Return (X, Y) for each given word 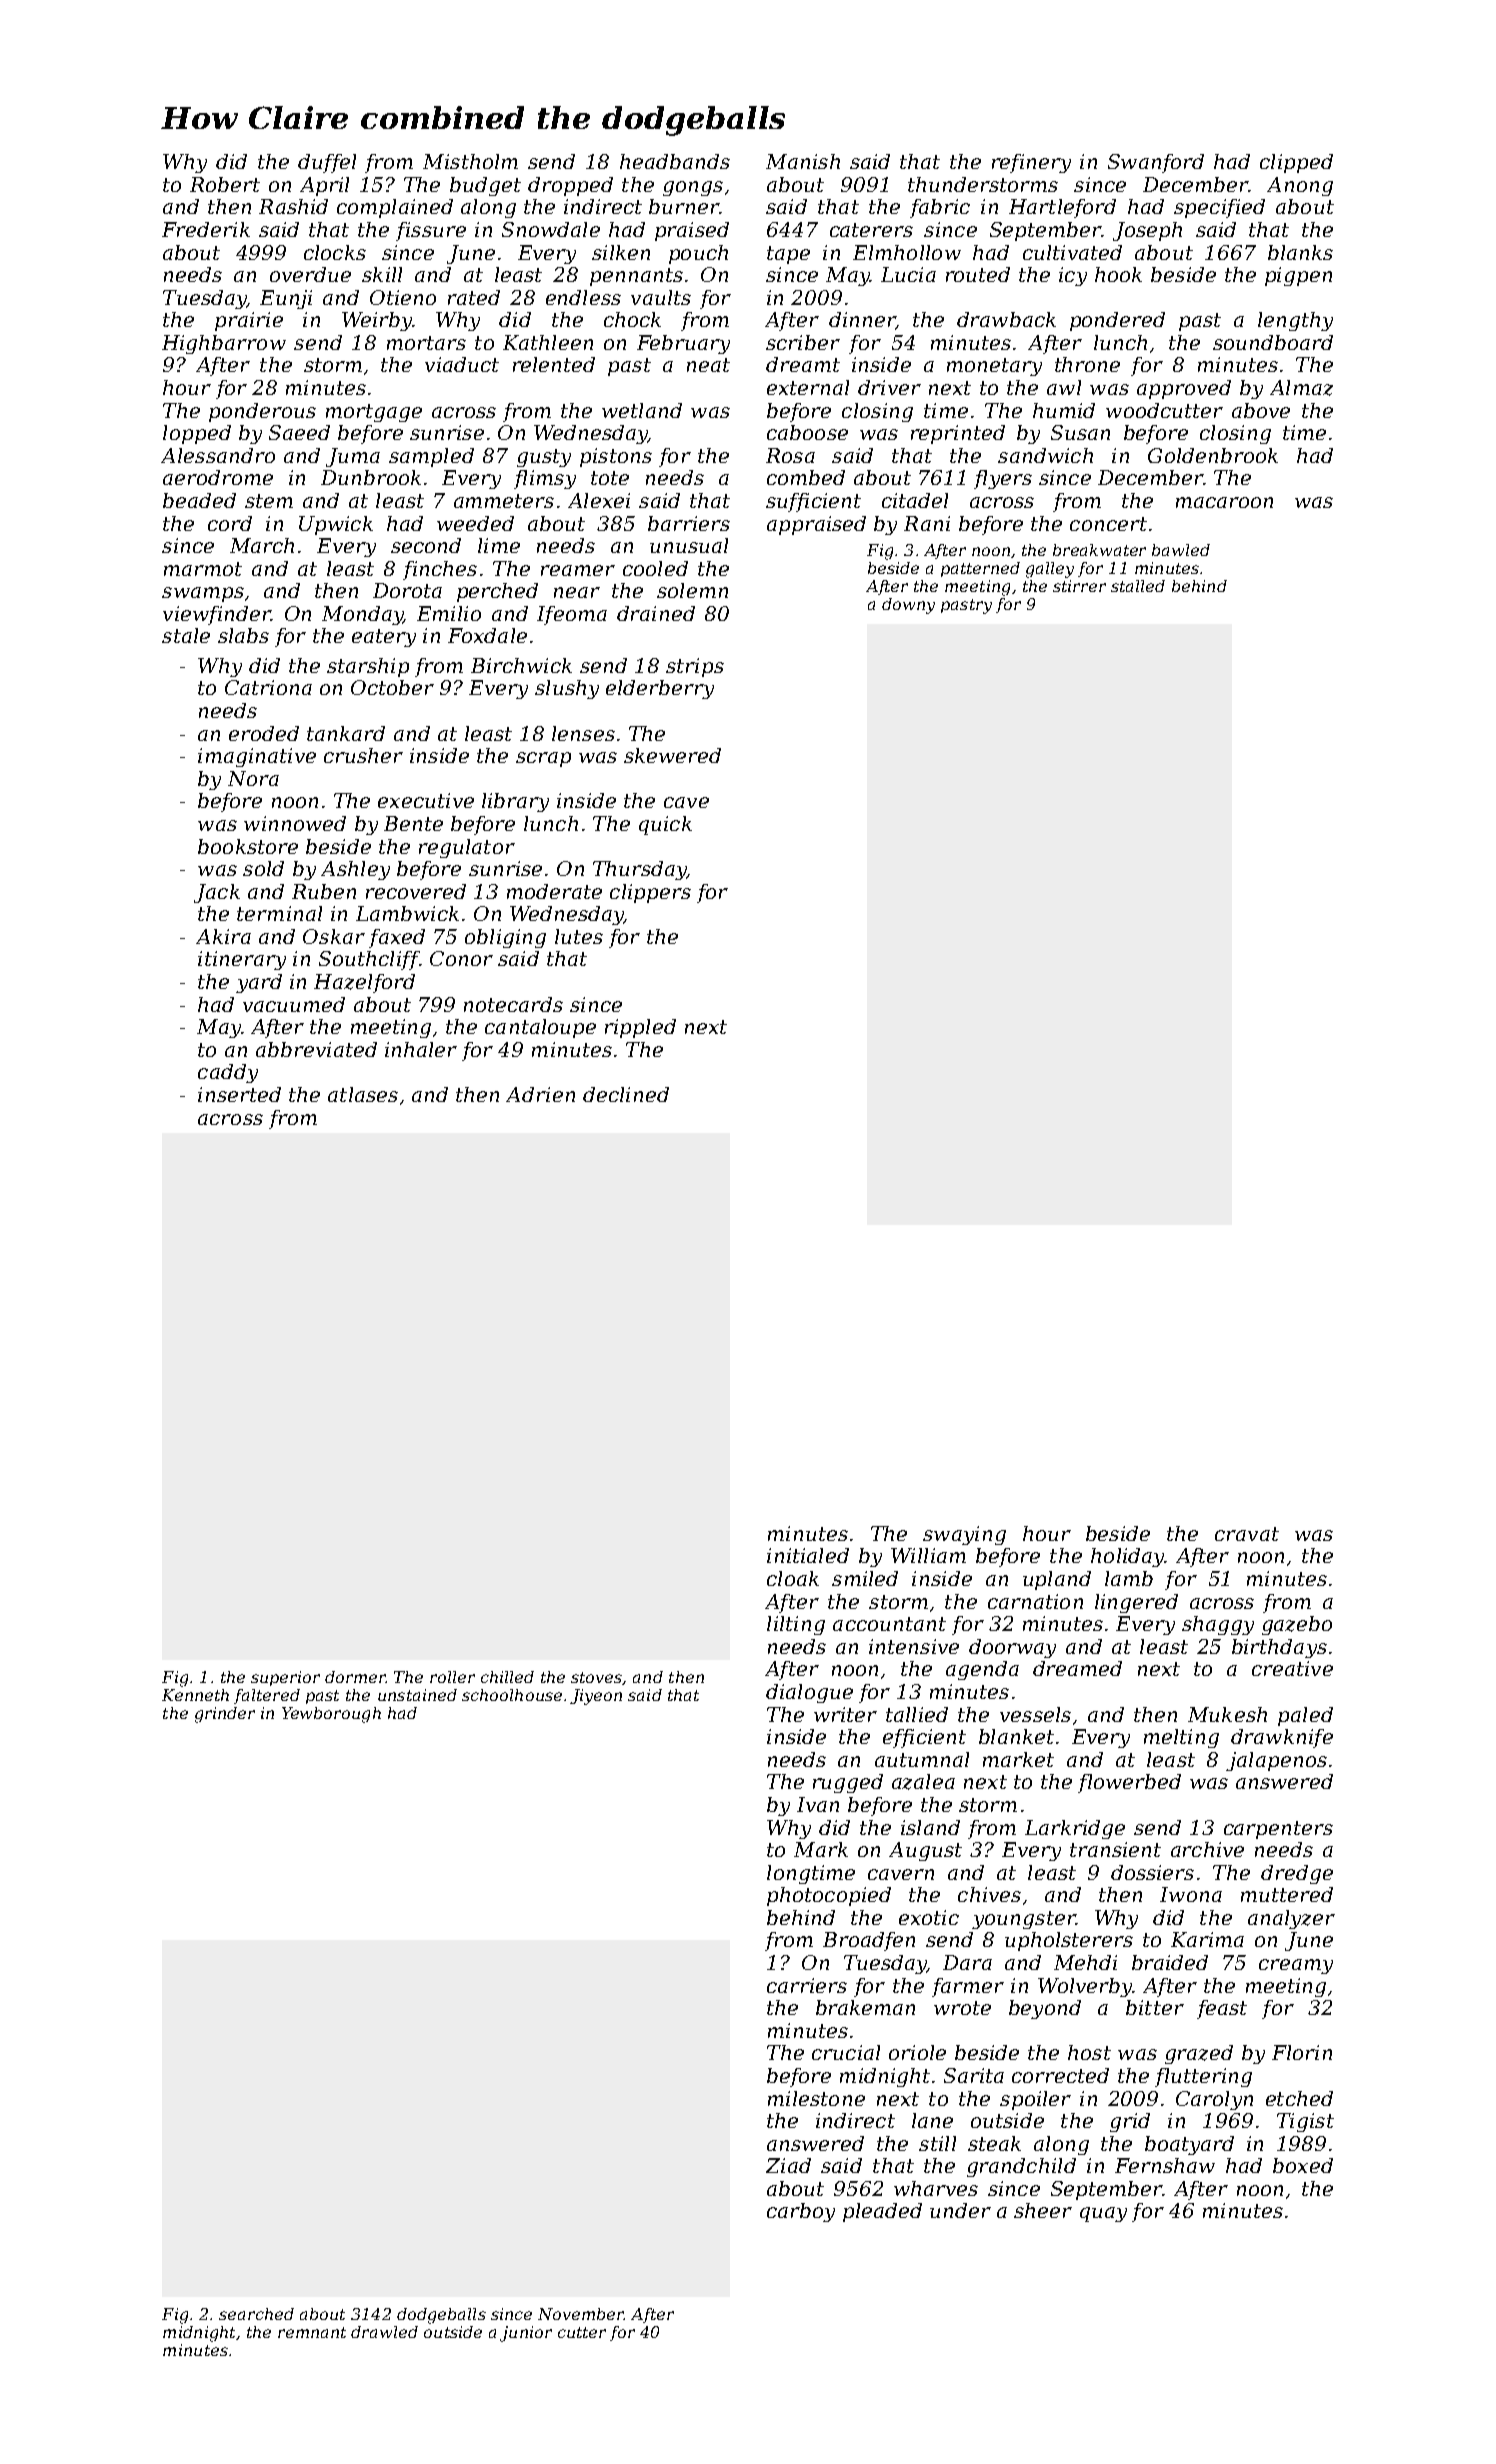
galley (1050, 570)
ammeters (504, 501)
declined (626, 1094)
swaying (964, 1535)
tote (610, 478)
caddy (228, 1073)
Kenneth (195, 1695)
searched (256, 2314)
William (928, 1555)
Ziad (788, 2165)
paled (1305, 1716)
